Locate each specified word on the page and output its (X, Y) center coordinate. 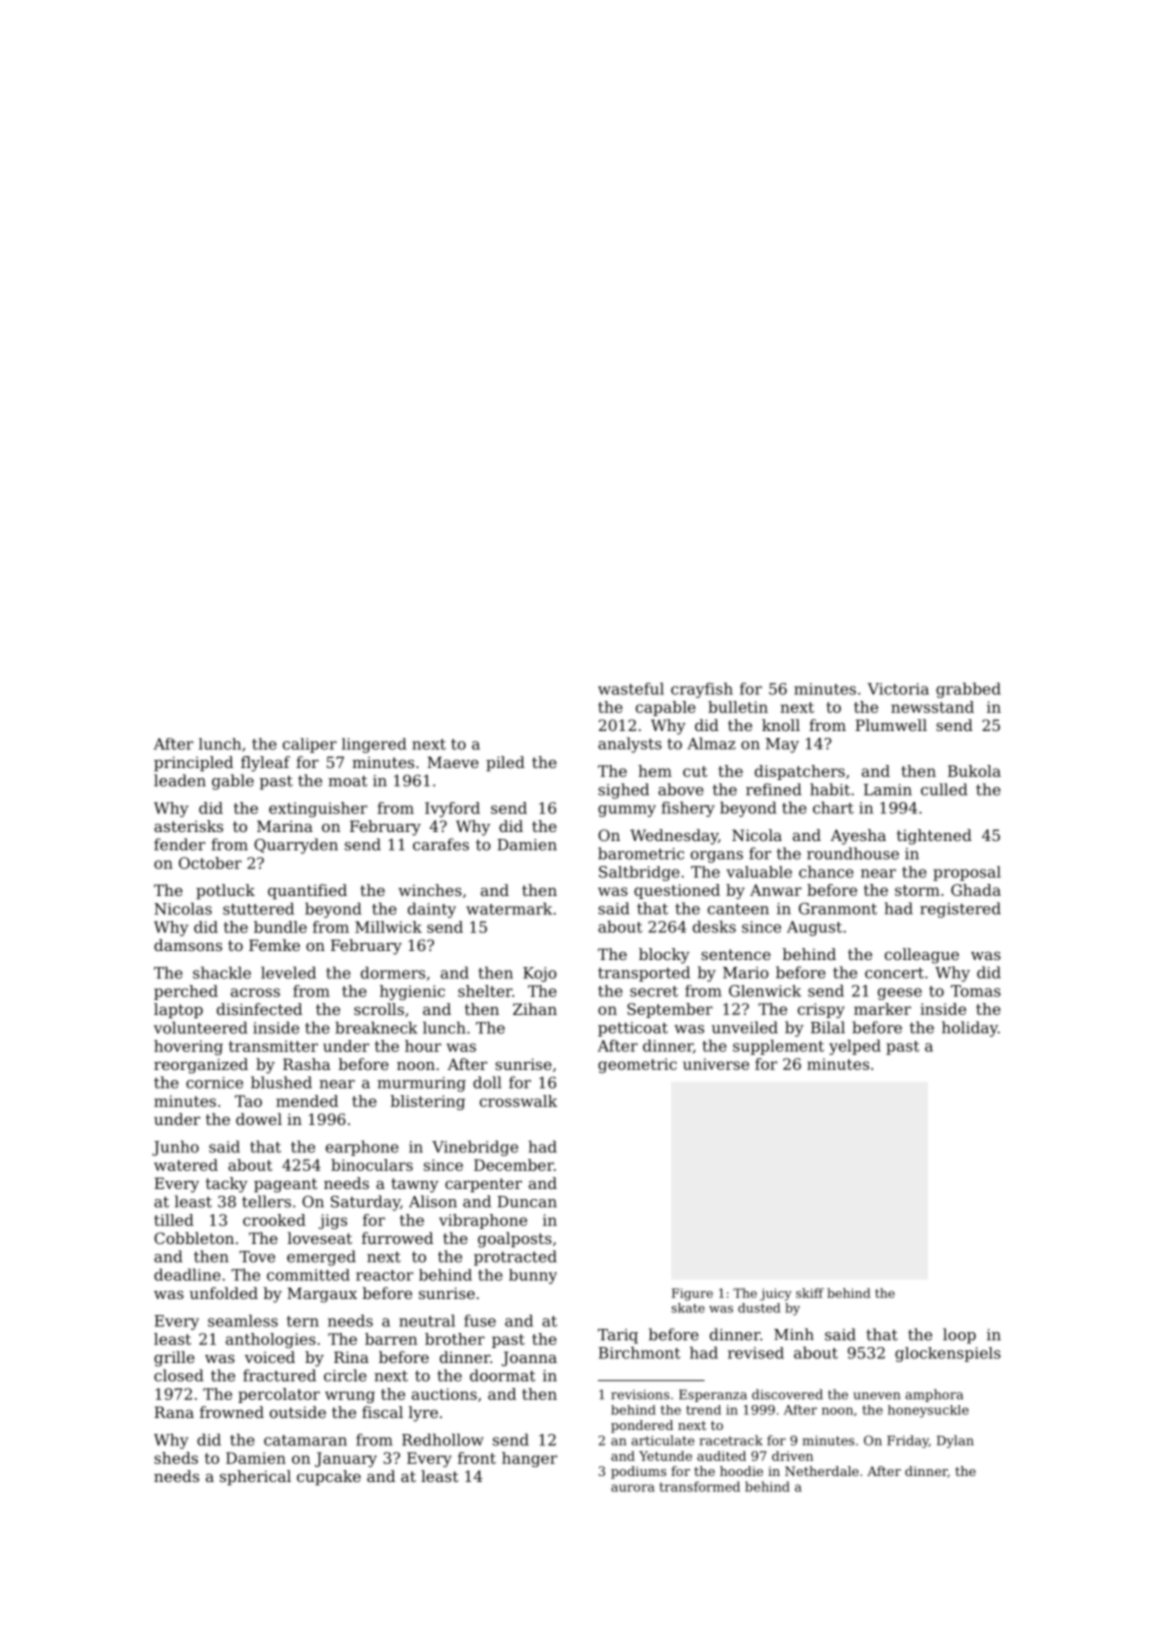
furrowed (397, 1238)
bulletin (738, 707)
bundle (280, 927)
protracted (515, 1258)
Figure (692, 1294)
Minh (794, 1334)
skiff (810, 1293)
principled (193, 763)
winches (430, 890)
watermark (509, 908)
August (814, 928)
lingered (374, 745)
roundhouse (853, 853)
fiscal (382, 1412)
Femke (274, 945)
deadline (187, 1274)
